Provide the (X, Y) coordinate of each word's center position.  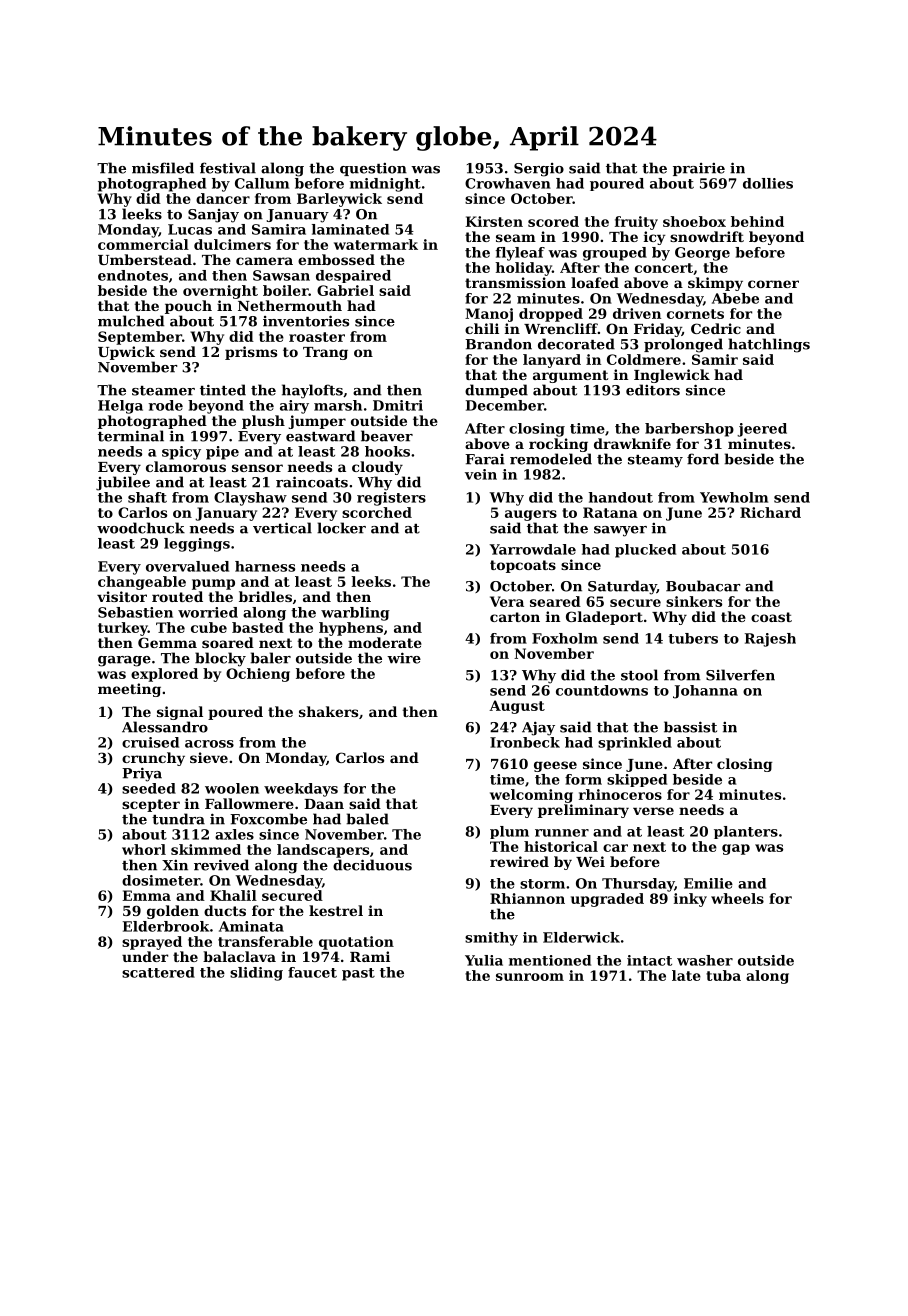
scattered (158, 972)
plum (509, 832)
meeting (129, 690)
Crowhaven (508, 183)
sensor (257, 468)
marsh (338, 405)
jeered (762, 430)
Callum (262, 183)
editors (653, 390)
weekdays (301, 790)
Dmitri (398, 405)
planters (746, 832)
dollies (768, 183)
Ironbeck (525, 742)
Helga (120, 407)
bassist (690, 727)
